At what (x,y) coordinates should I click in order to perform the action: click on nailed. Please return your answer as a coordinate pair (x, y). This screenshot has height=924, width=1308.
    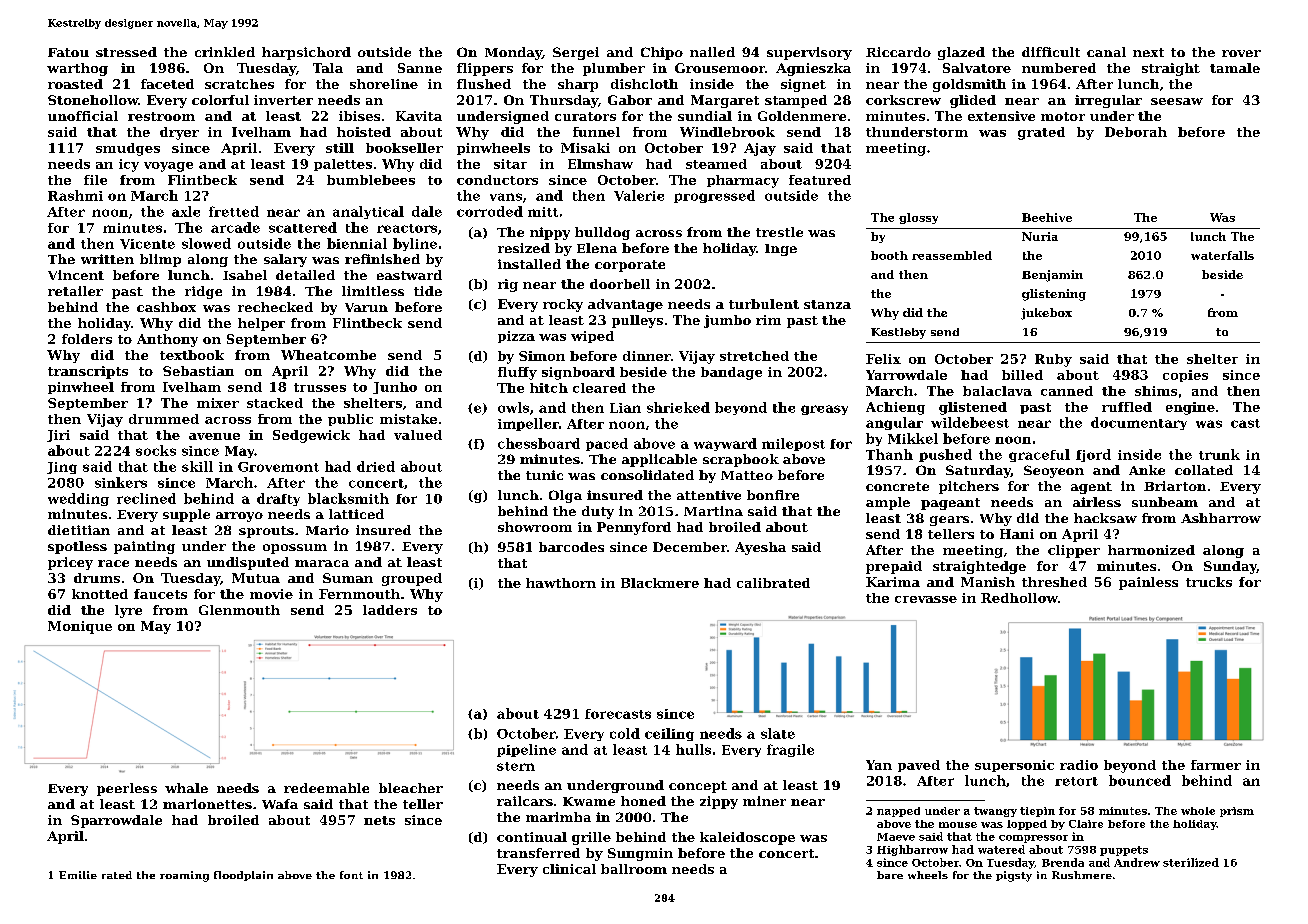
    Looking at the image, I should click on (712, 52).
